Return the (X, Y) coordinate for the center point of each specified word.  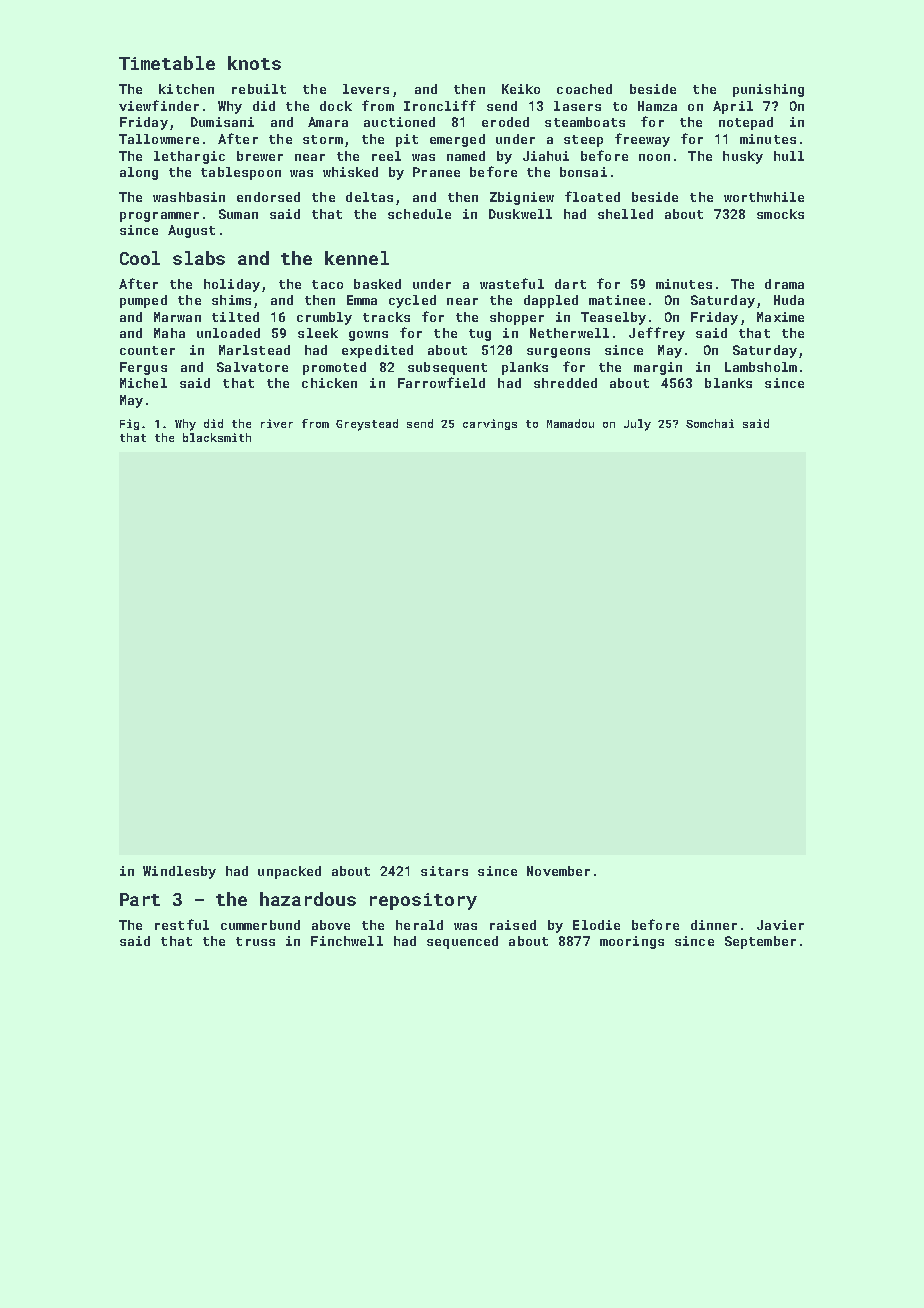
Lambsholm (761, 367)
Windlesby (179, 872)
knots (254, 63)
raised (513, 925)
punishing (768, 90)
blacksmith (217, 437)
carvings (490, 424)
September (760, 942)
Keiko (521, 89)
